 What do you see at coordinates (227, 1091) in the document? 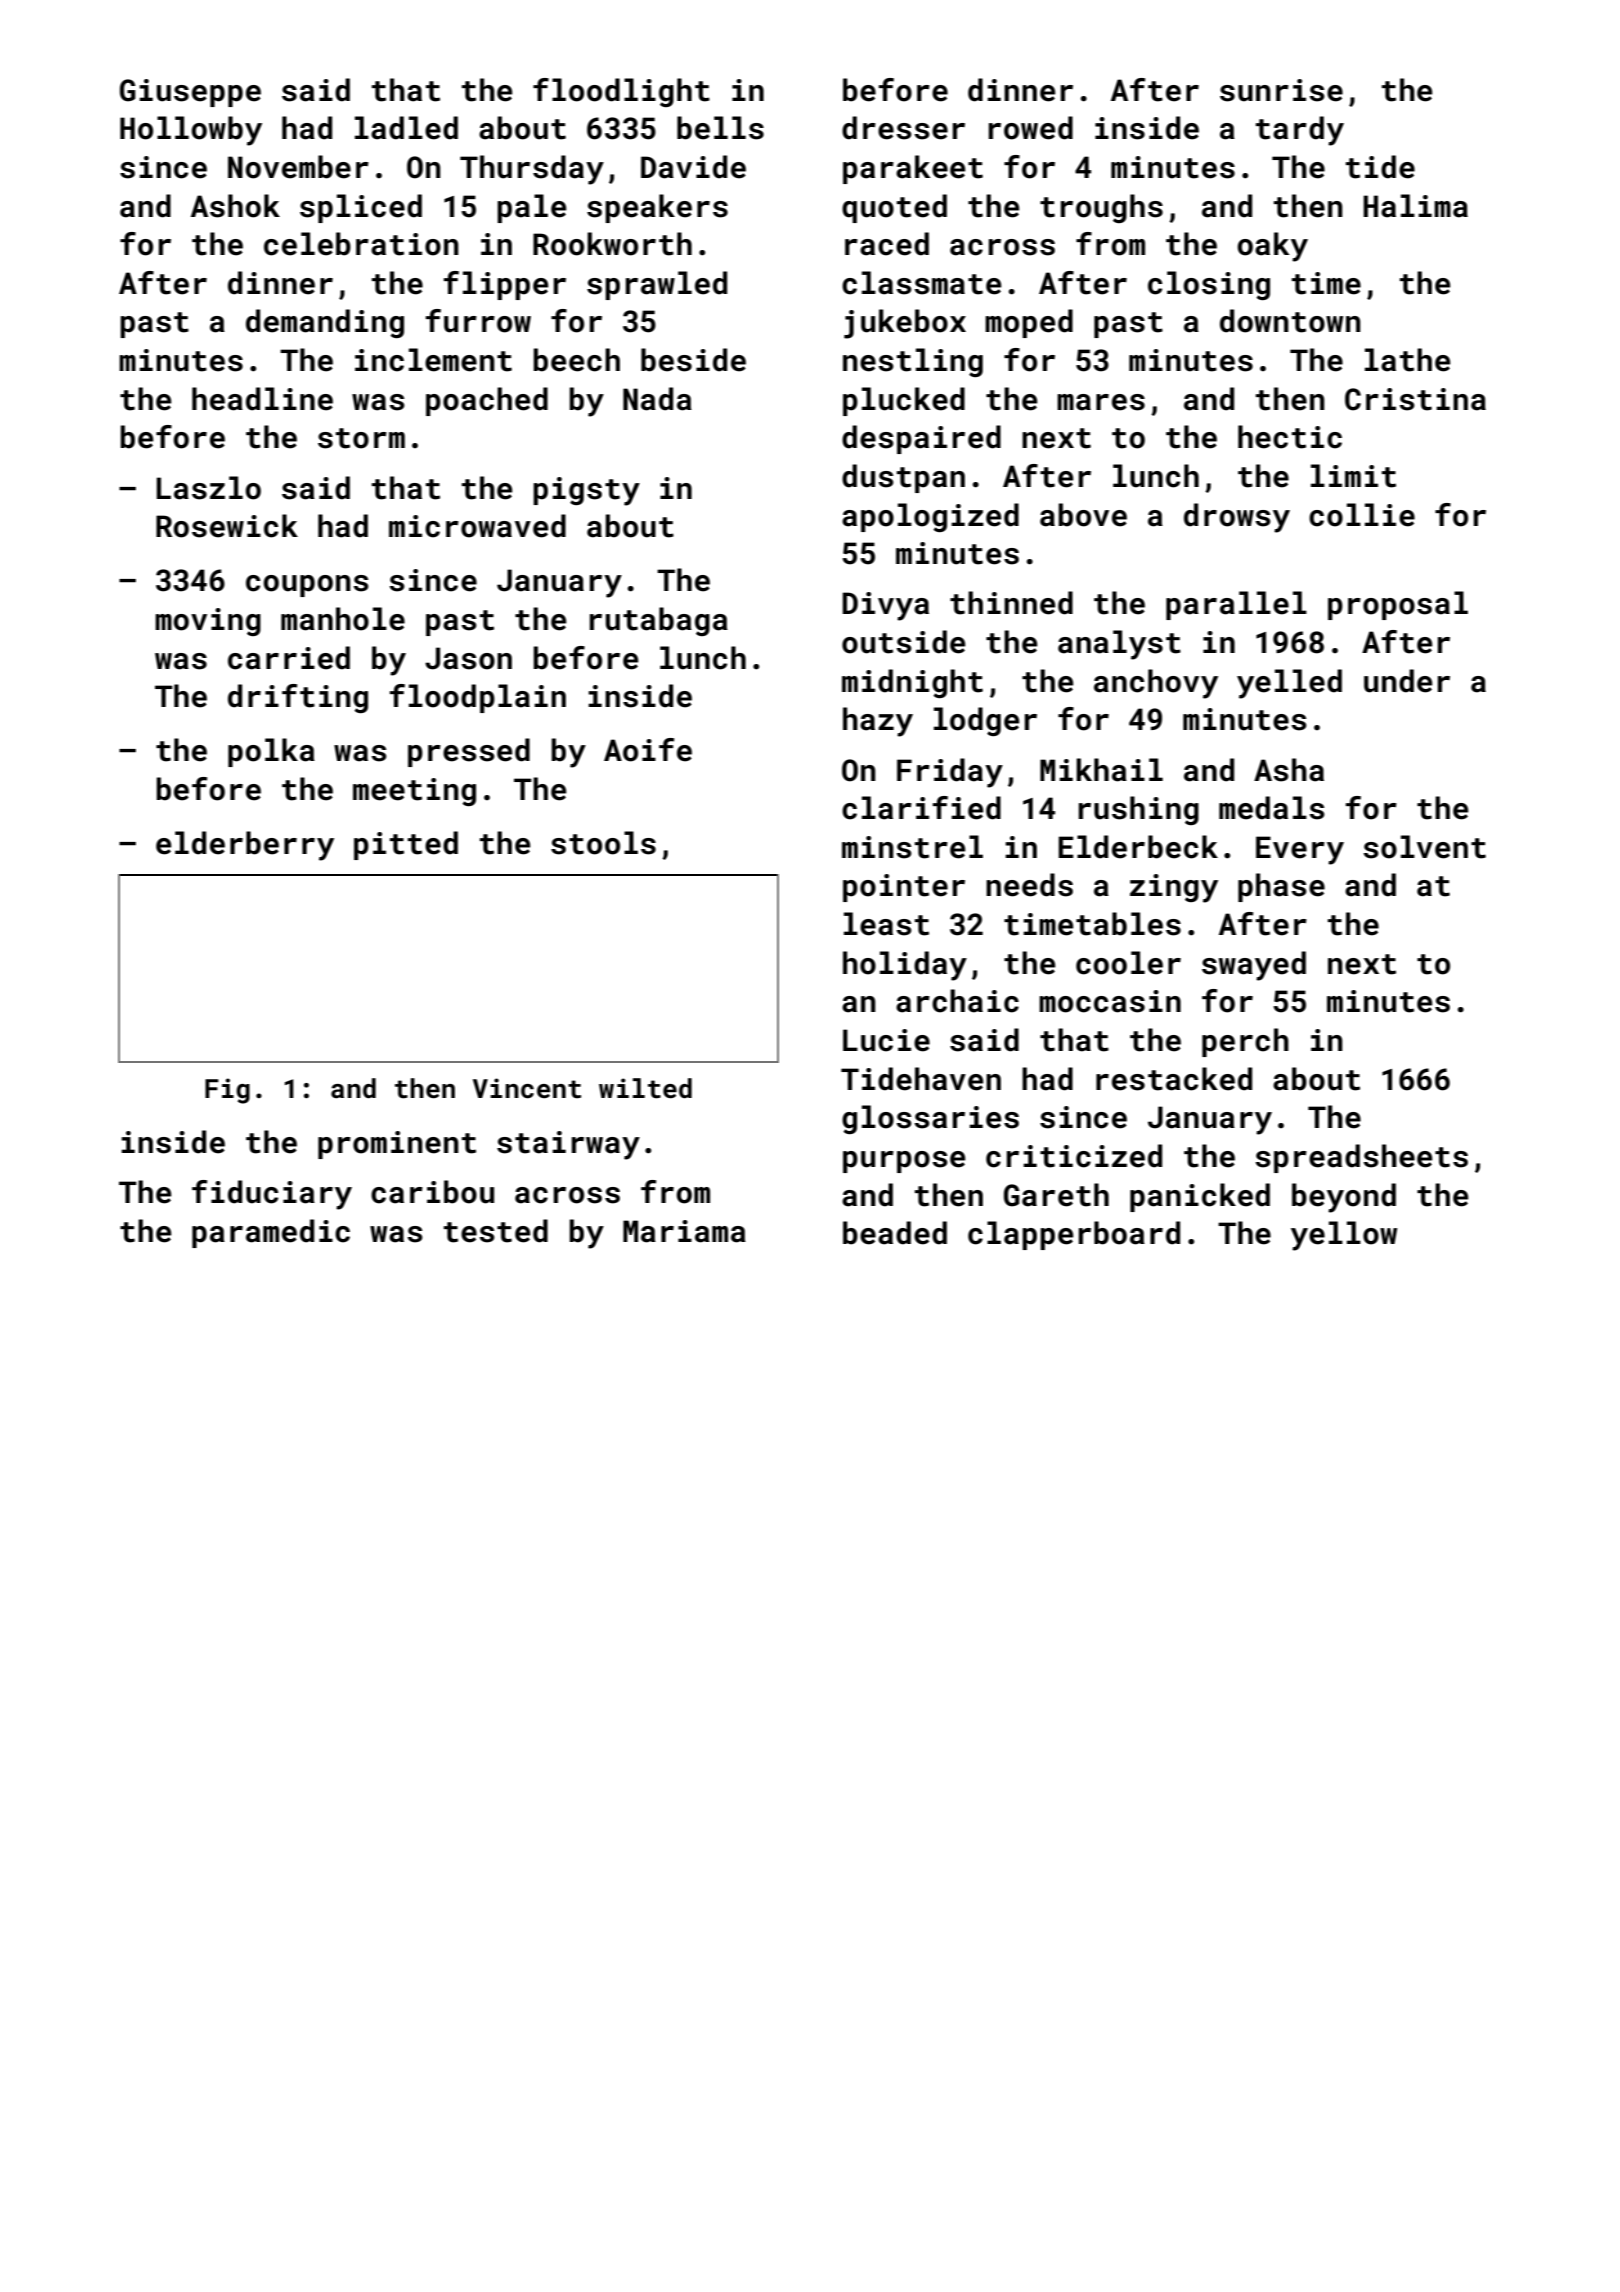
I see `Fig` at bounding box center [227, 1091].
